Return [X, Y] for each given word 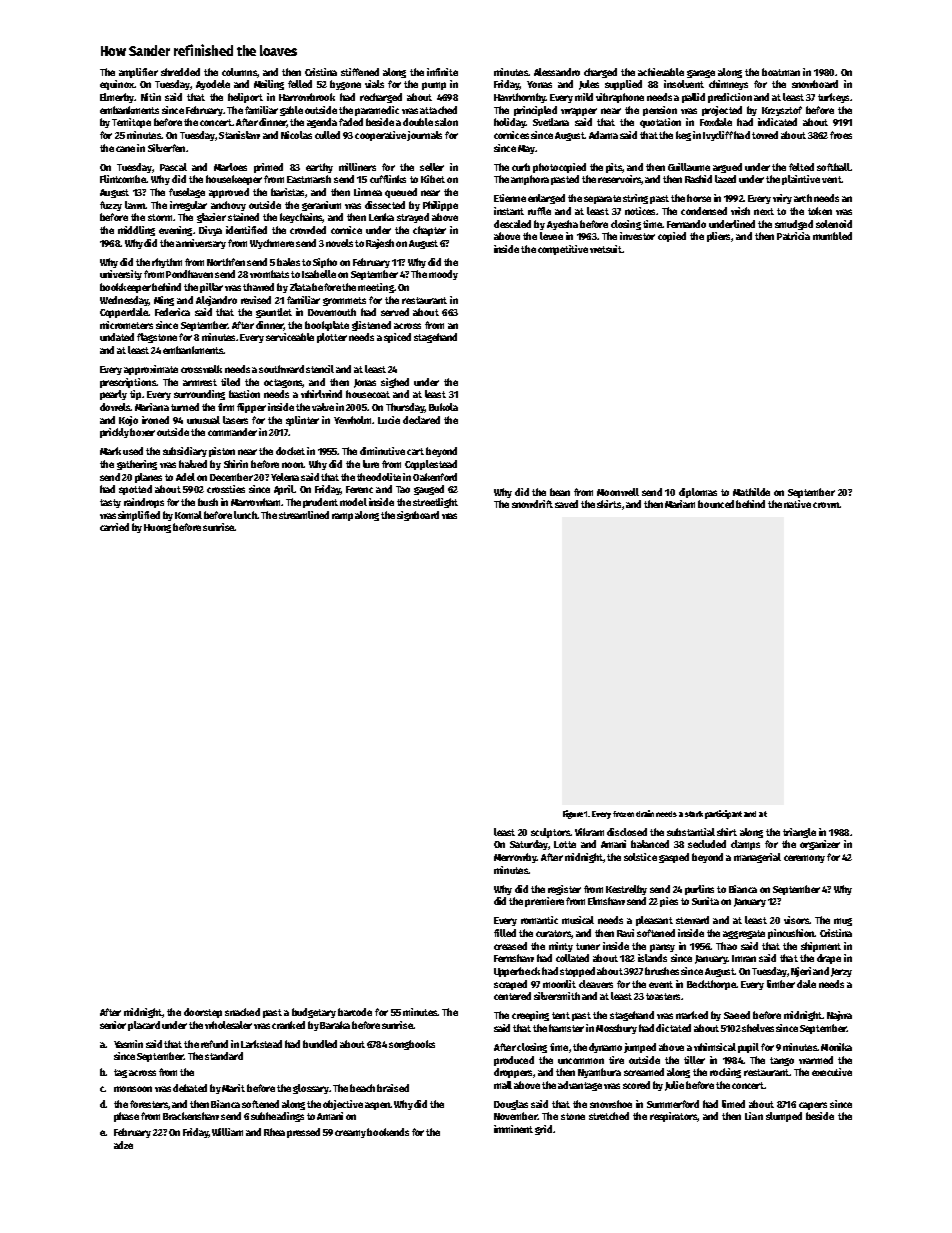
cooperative [380, 136]
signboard [418, 516]
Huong [157, 528]
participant [723, 814]
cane [125, 149]
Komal [188, 515]
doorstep [203, 1013]
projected [722, 111]
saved [566, 504]
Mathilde [751, 492]
